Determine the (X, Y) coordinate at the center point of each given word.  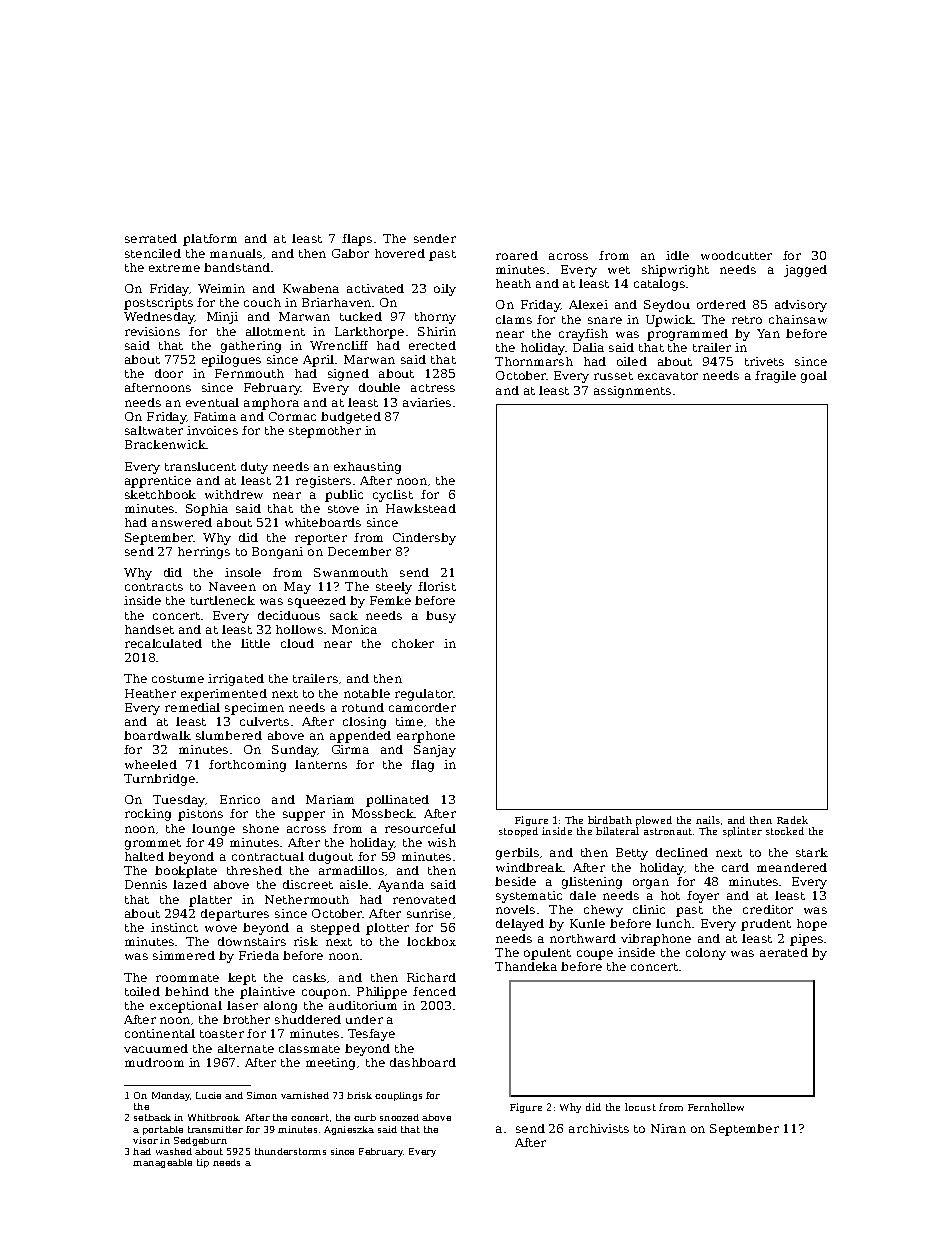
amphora (271, 404)
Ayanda (401, 886)
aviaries (427, 402)
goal (814, 377)
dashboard (423, 1062)
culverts (264, 721)
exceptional (186, 1007)
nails (708, 820)
